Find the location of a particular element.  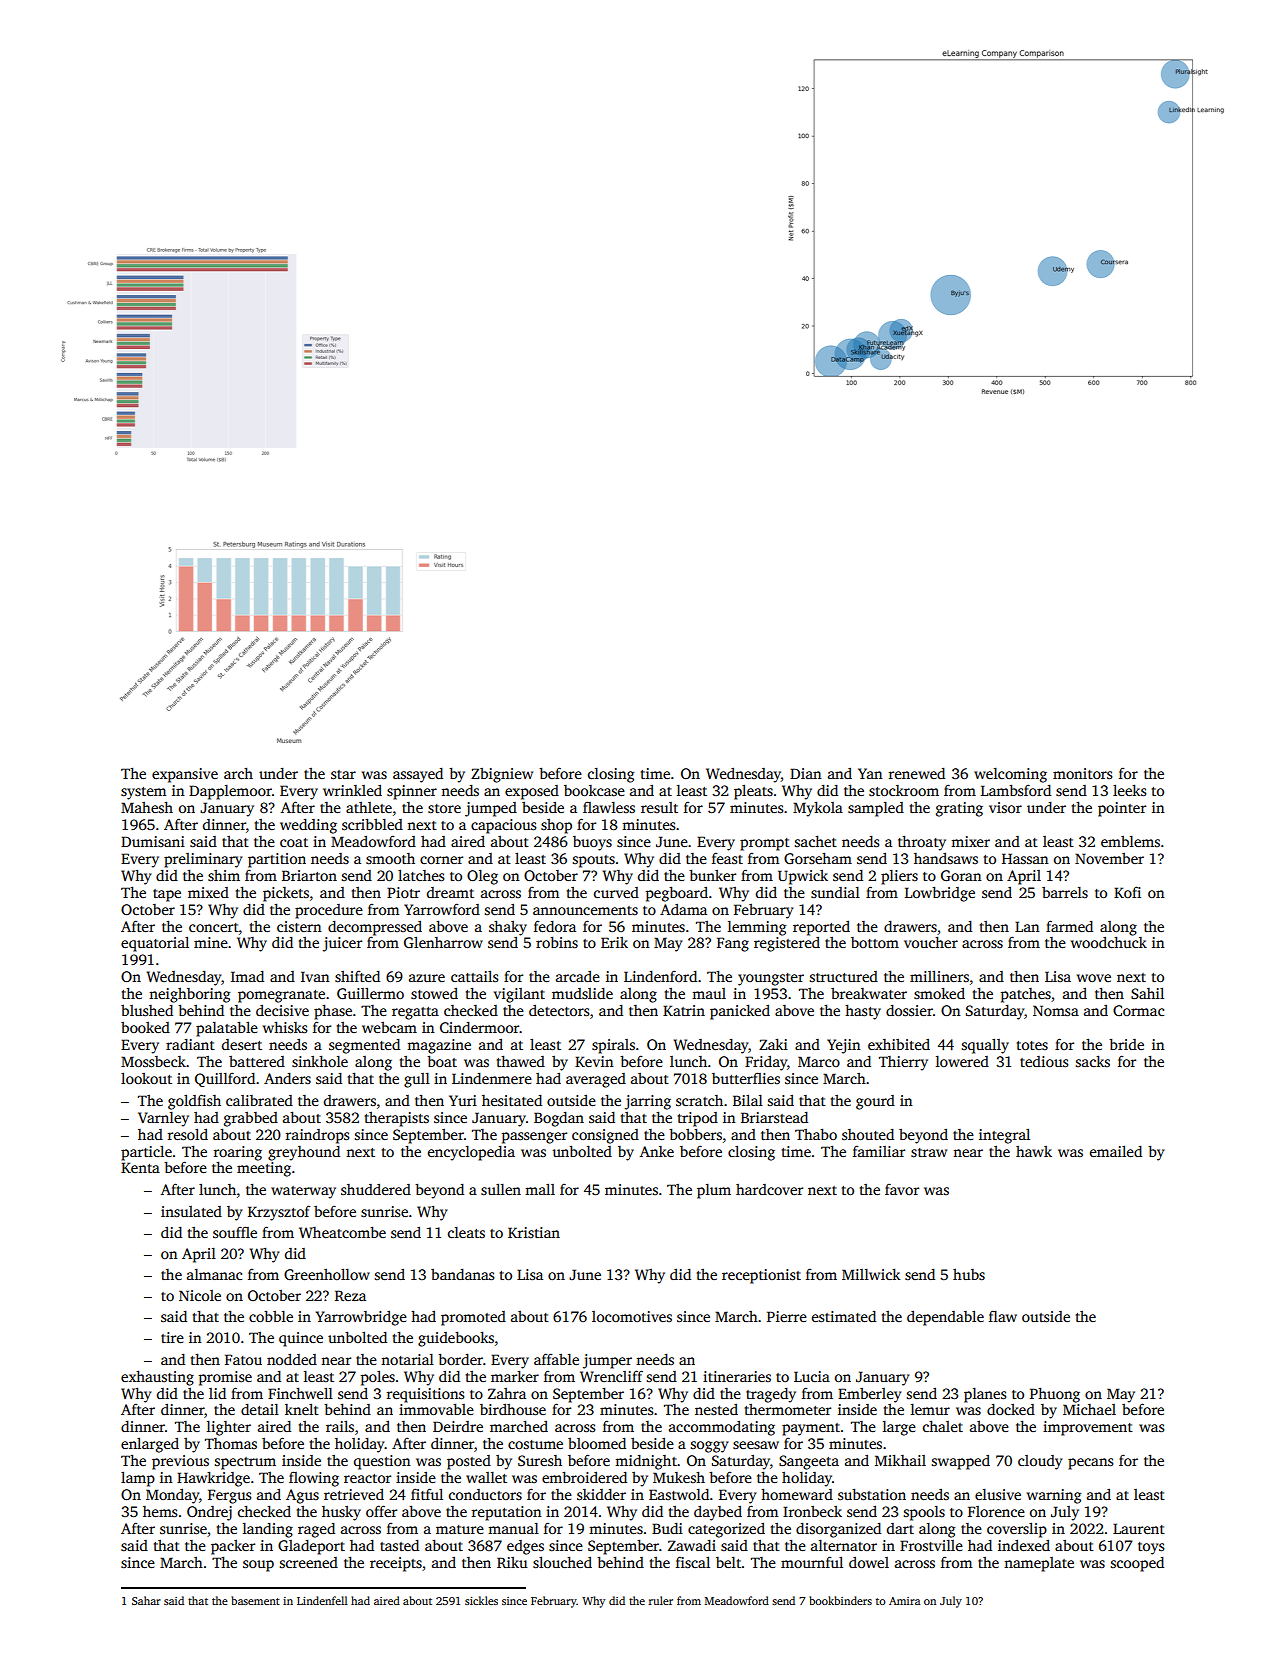

hems is located at coordinates (160, 1511).
